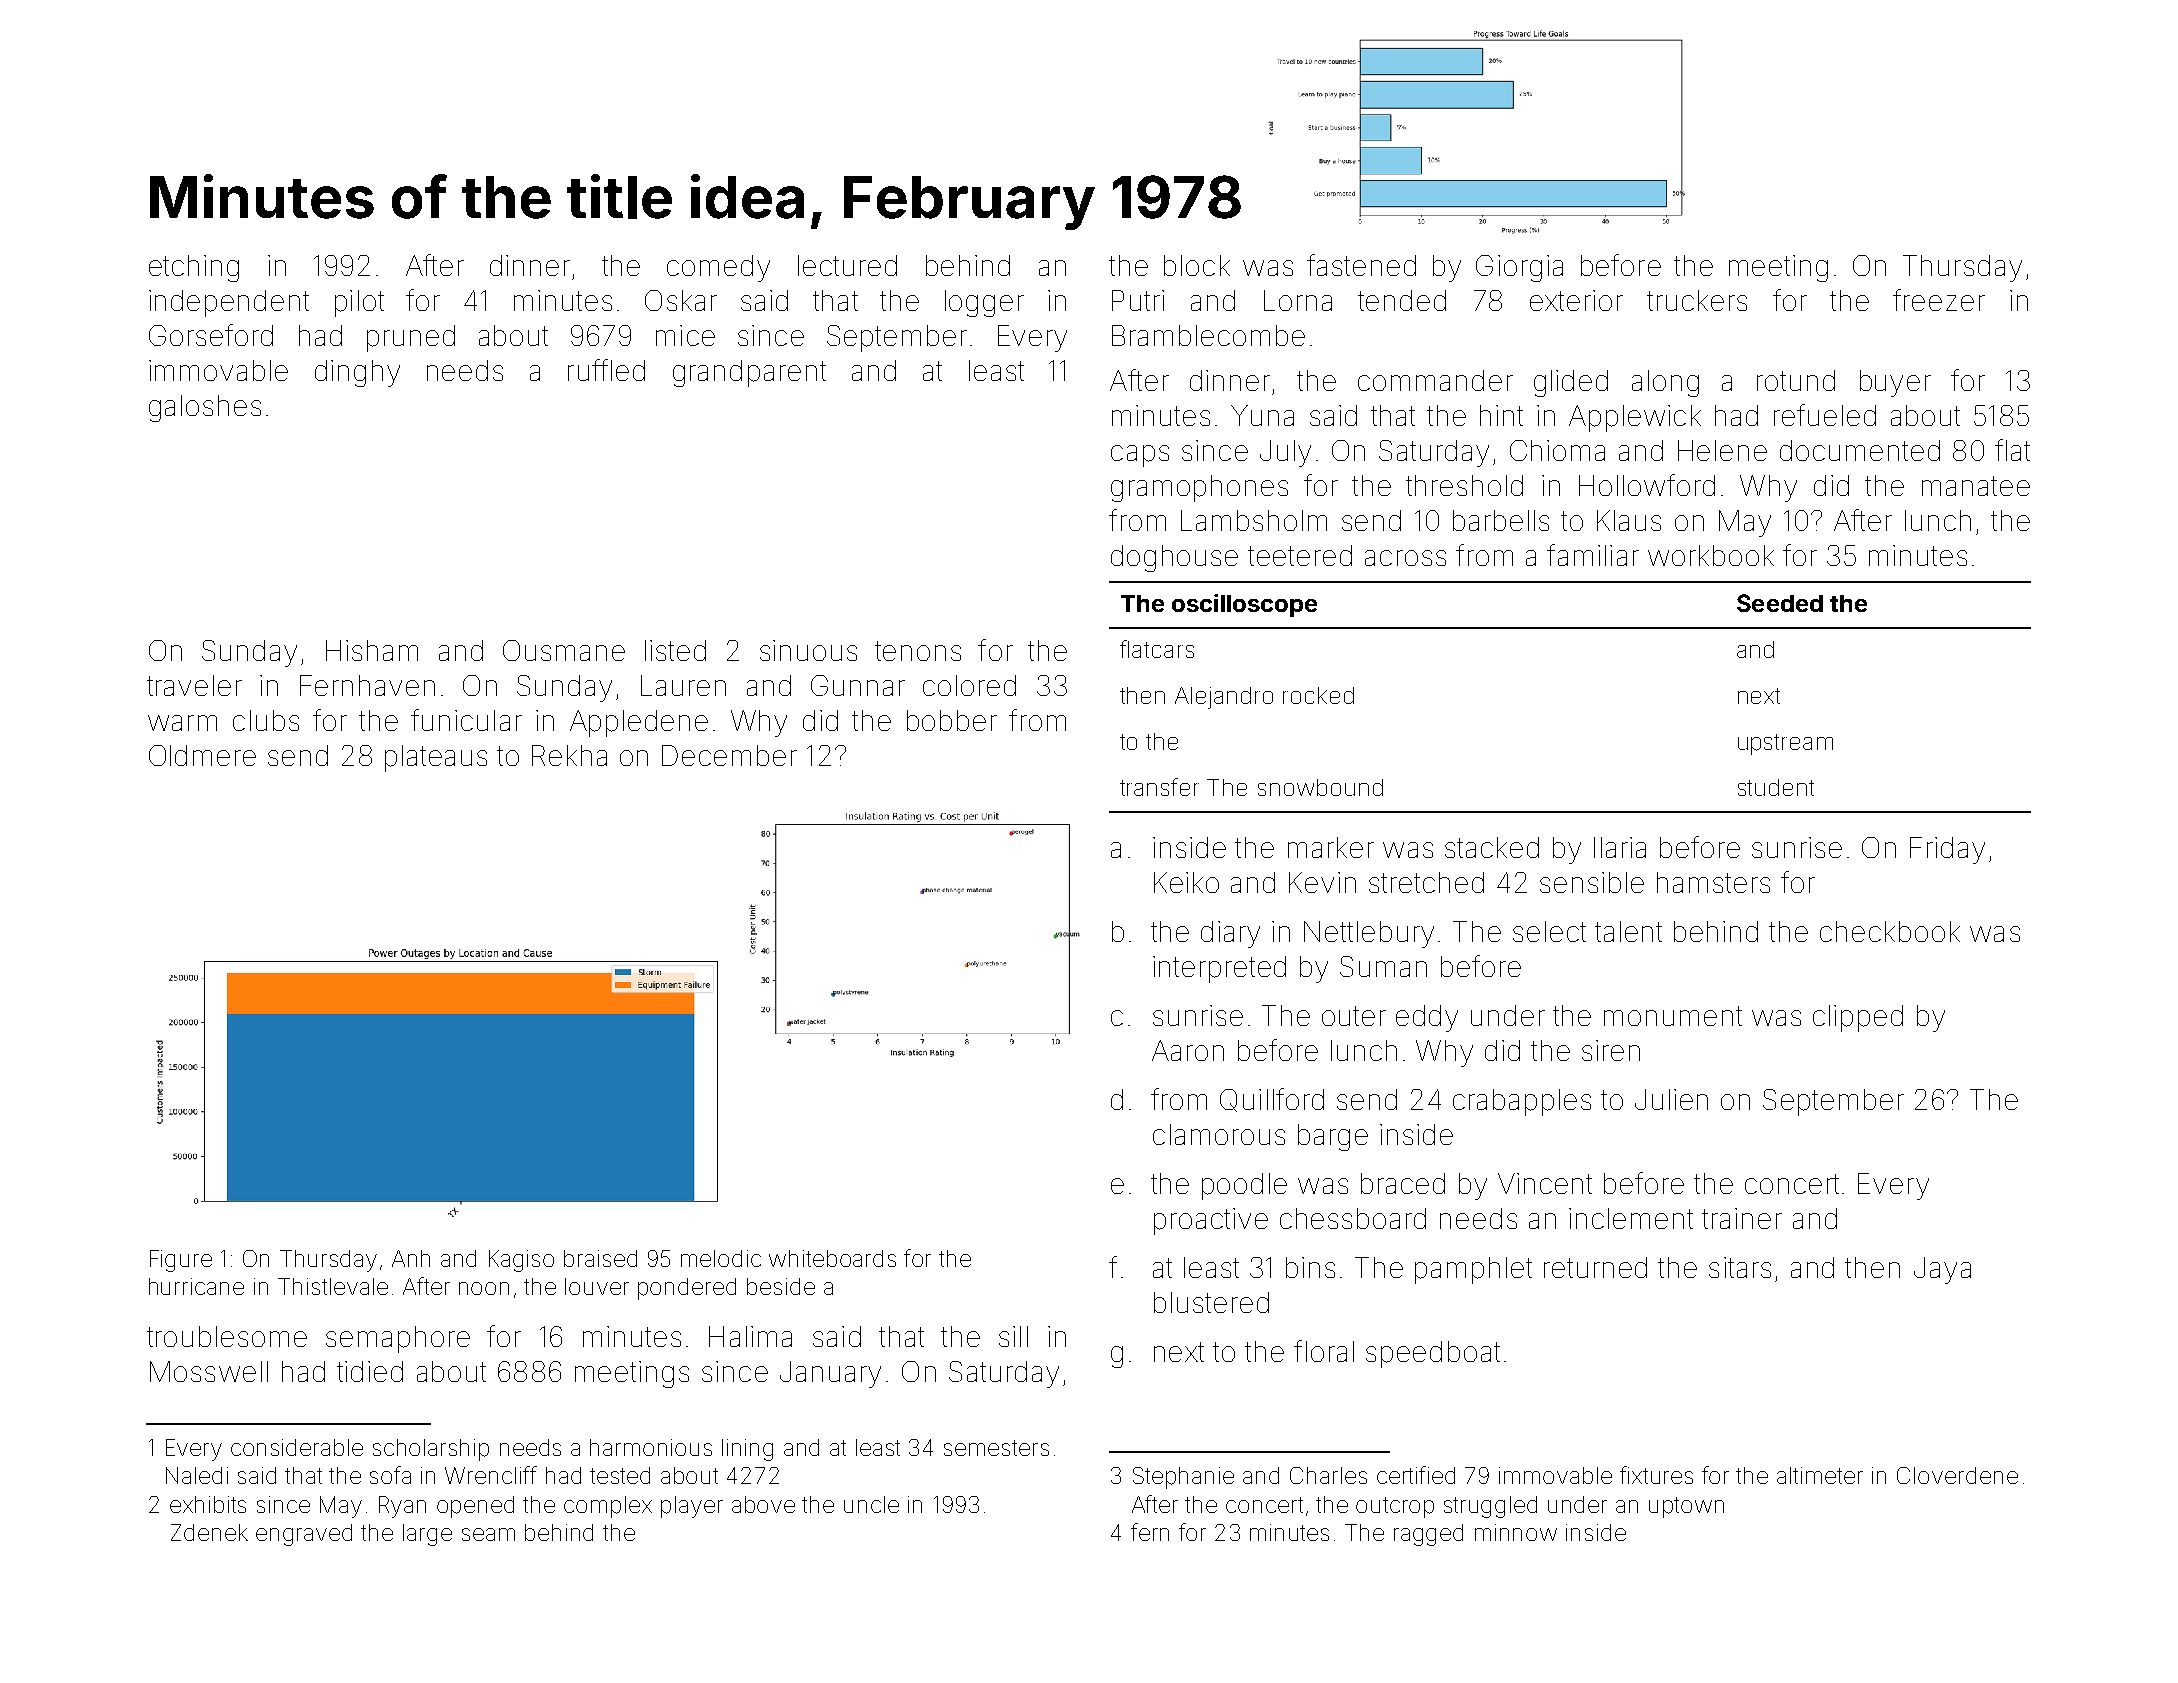  I want to click on workbook, so click(1711, 555).
